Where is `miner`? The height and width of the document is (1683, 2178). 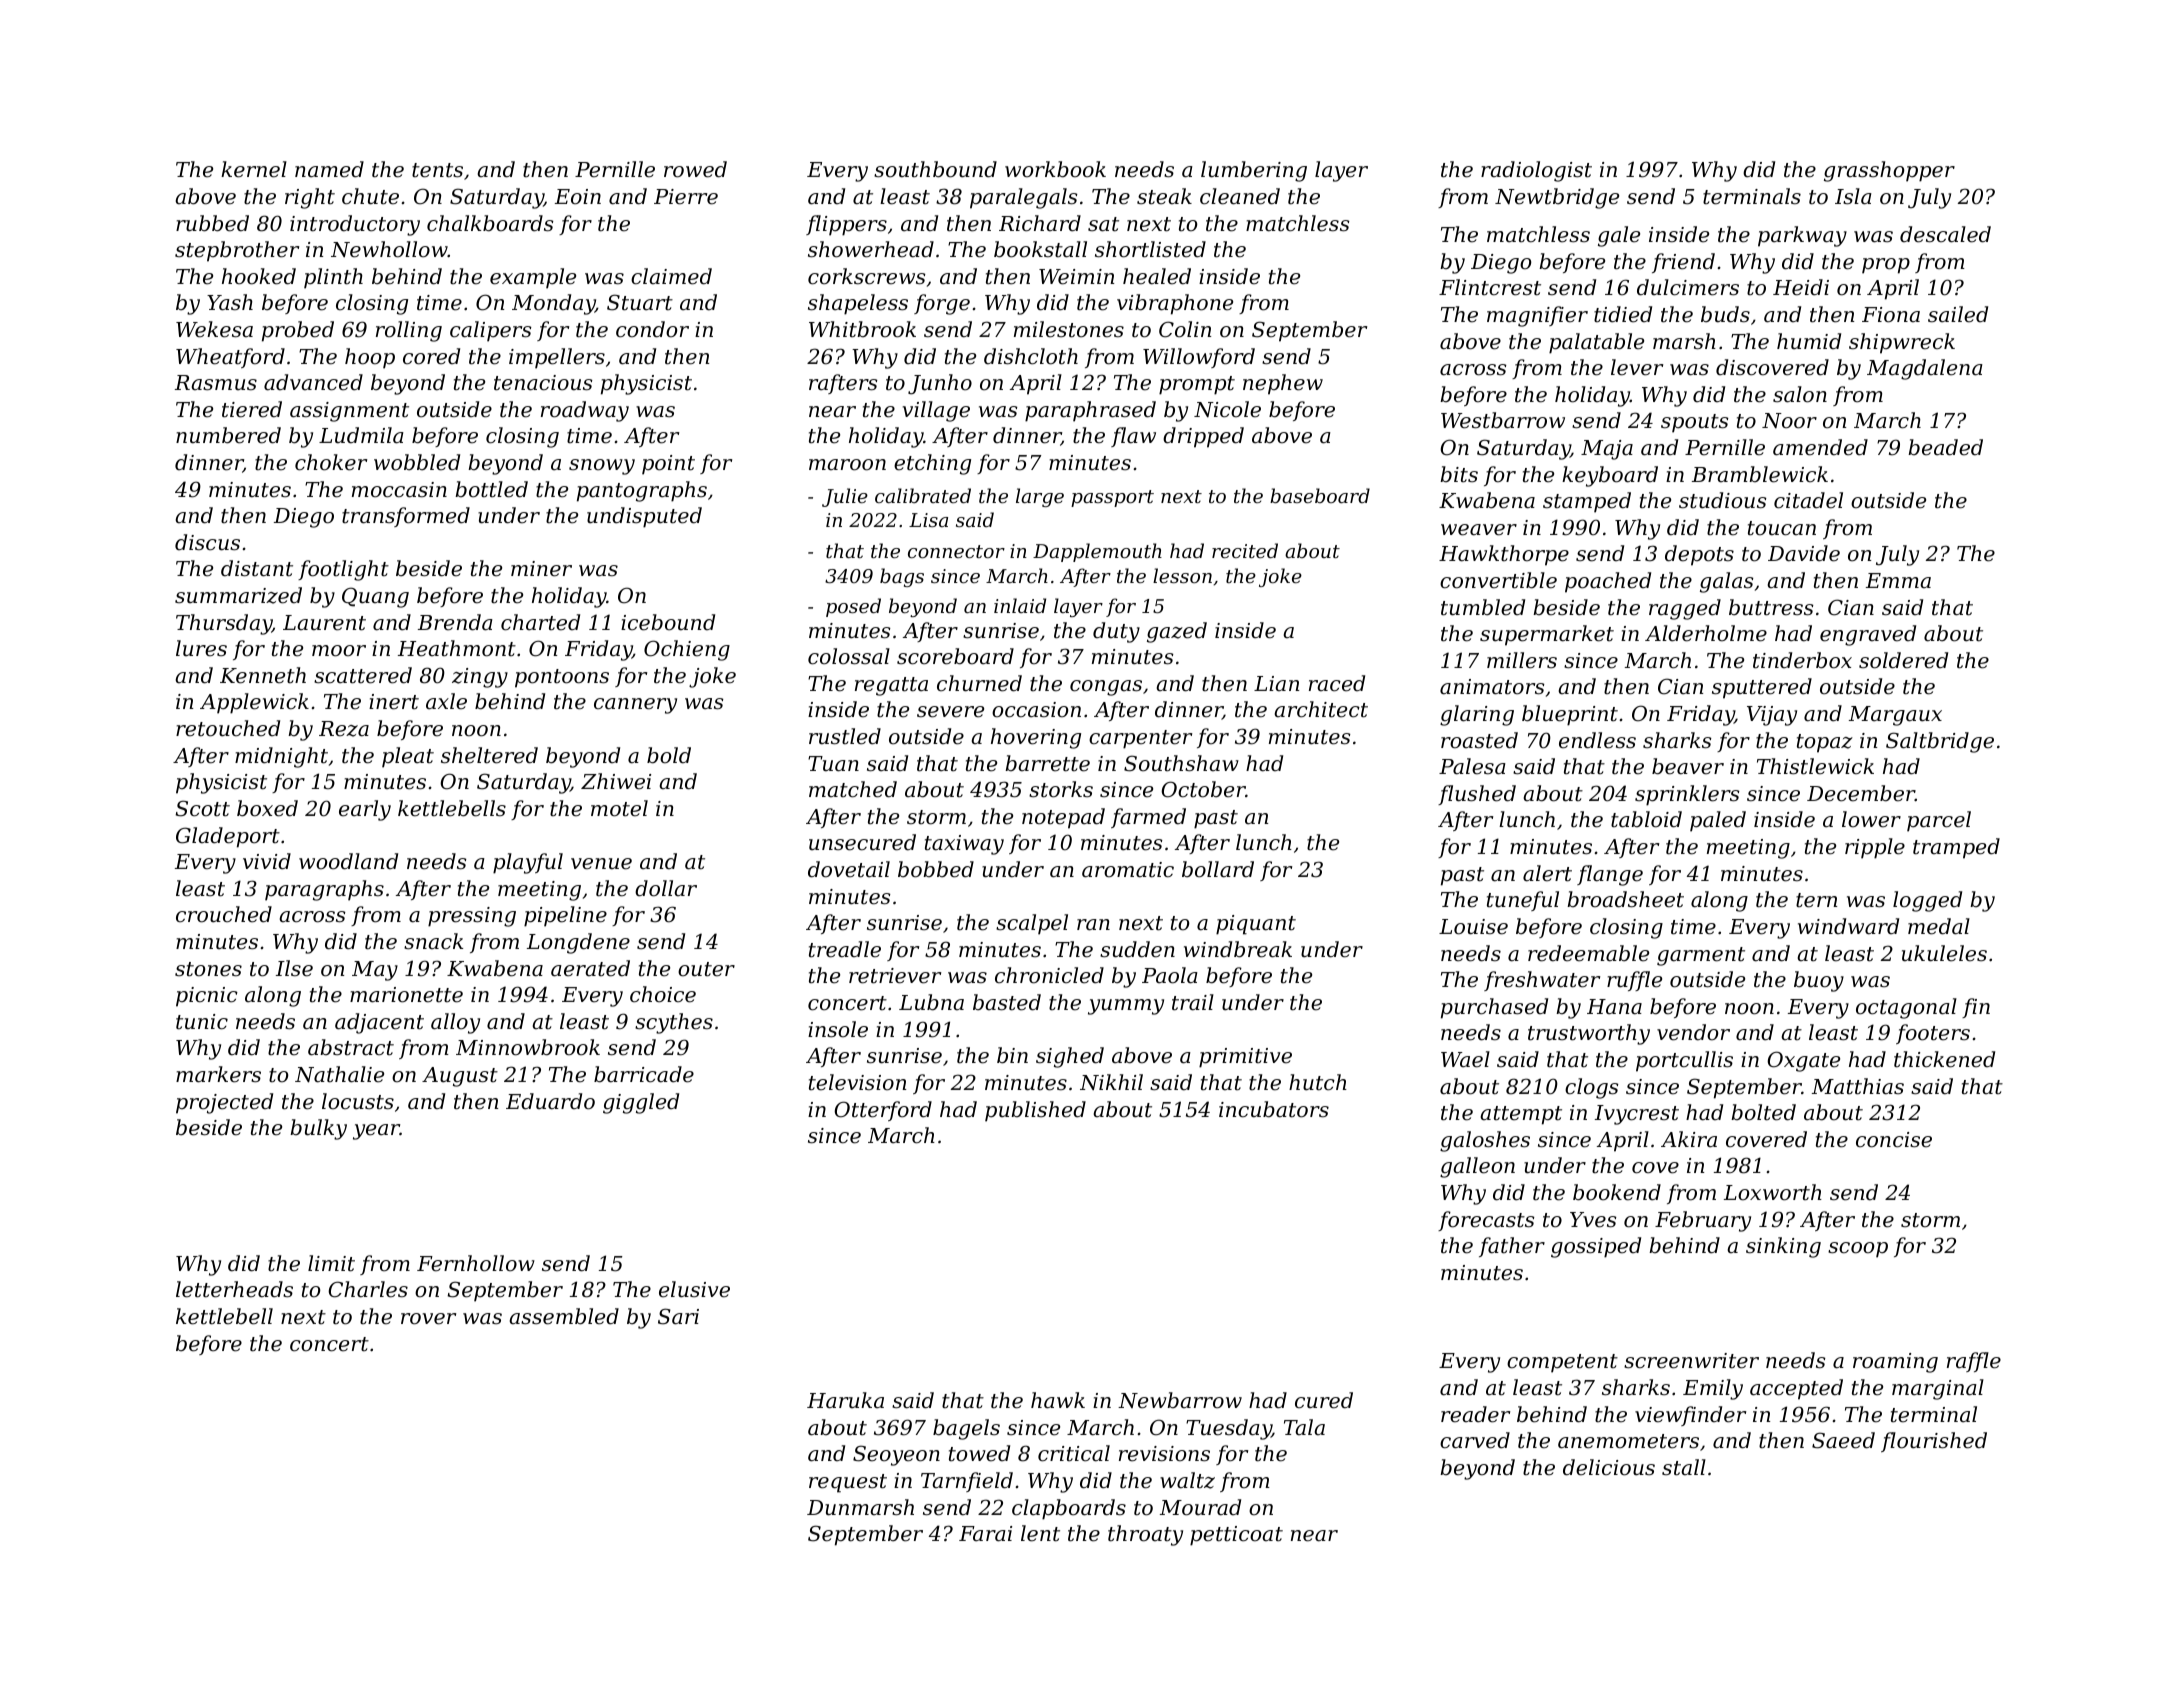
miner is located at coordinates (541, 569).
